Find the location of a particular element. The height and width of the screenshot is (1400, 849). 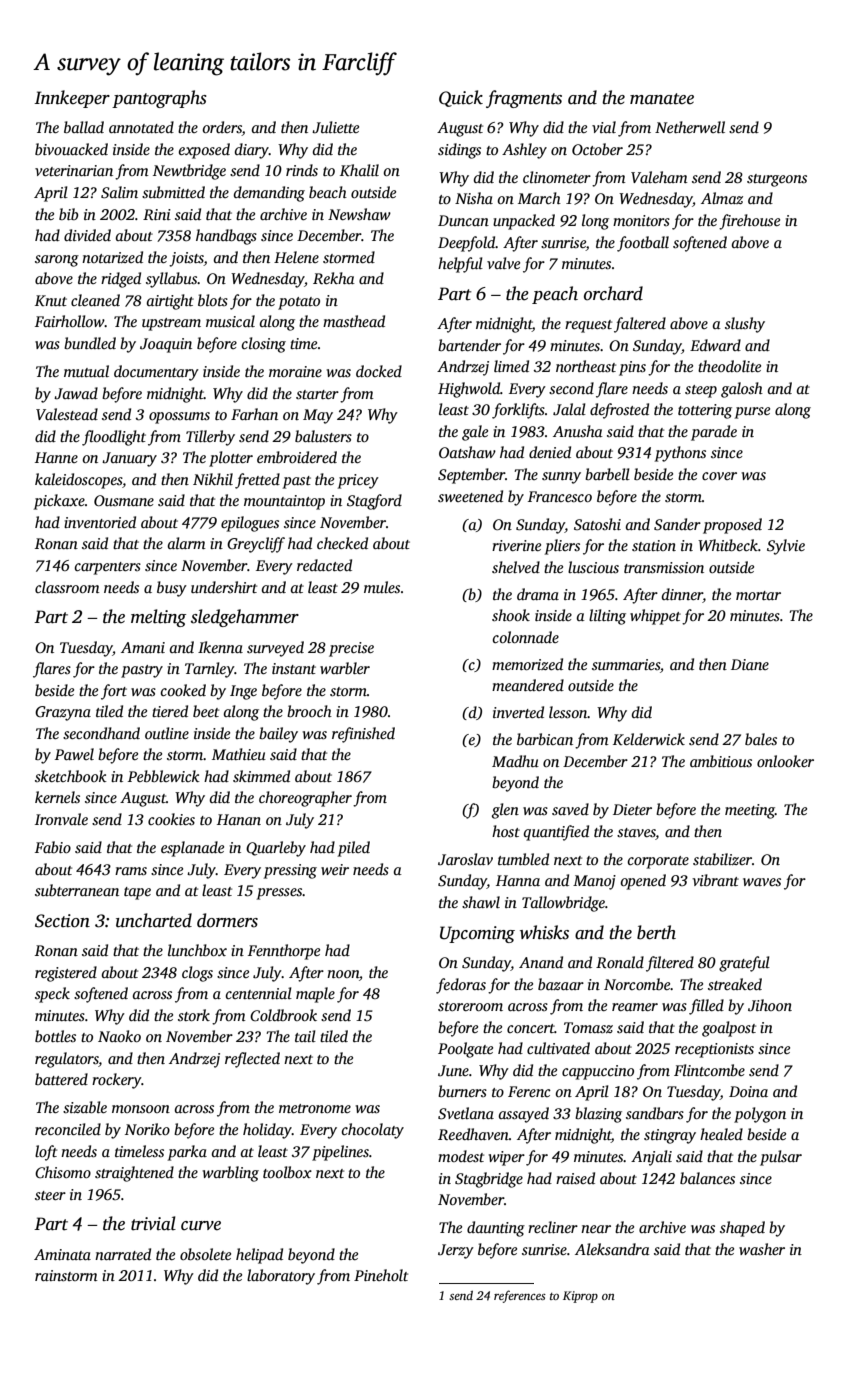

Pineholt is located at coordinates (381, 1275).
